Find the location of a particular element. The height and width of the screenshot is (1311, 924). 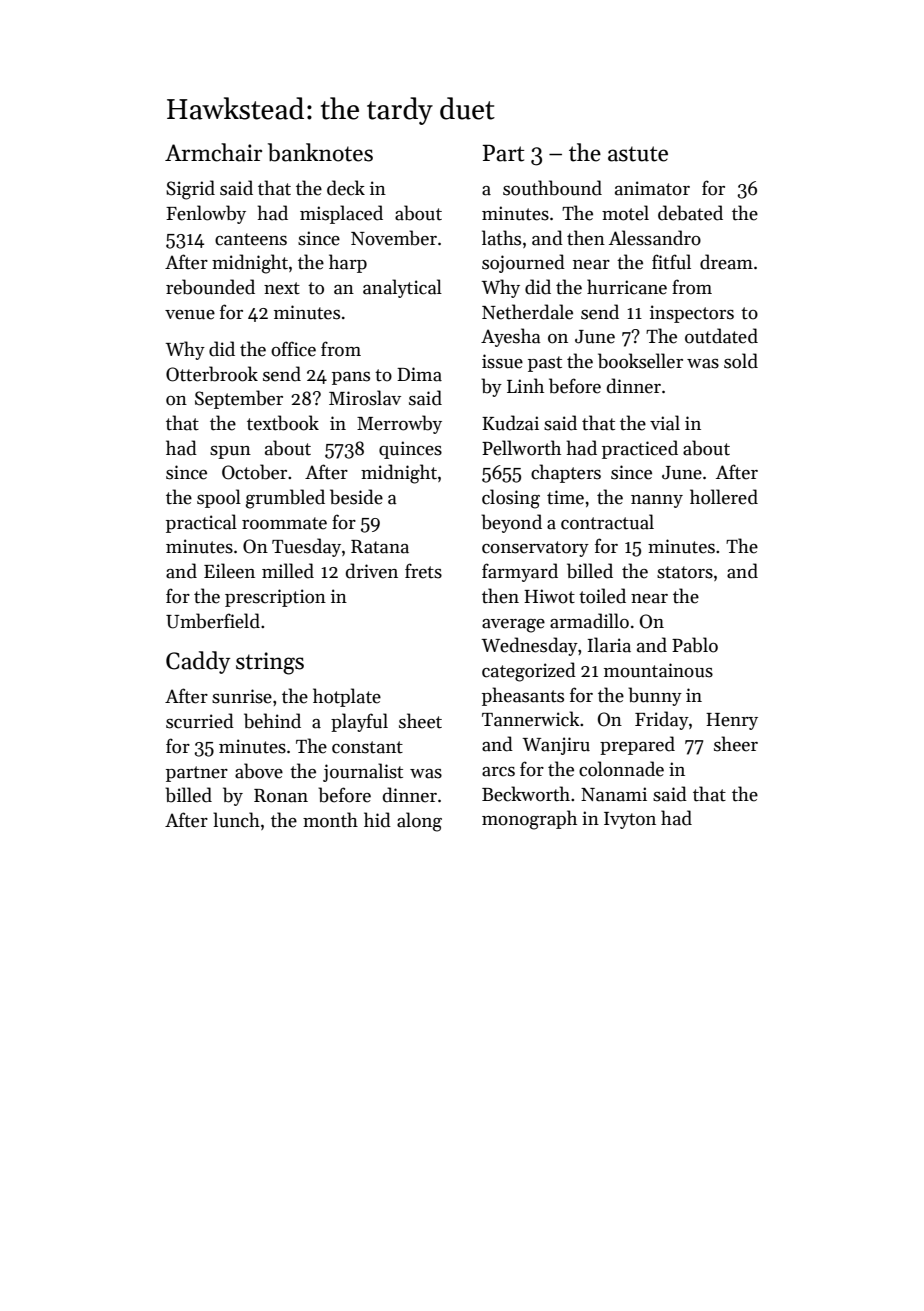

office is located at coordinates (293, 349).
